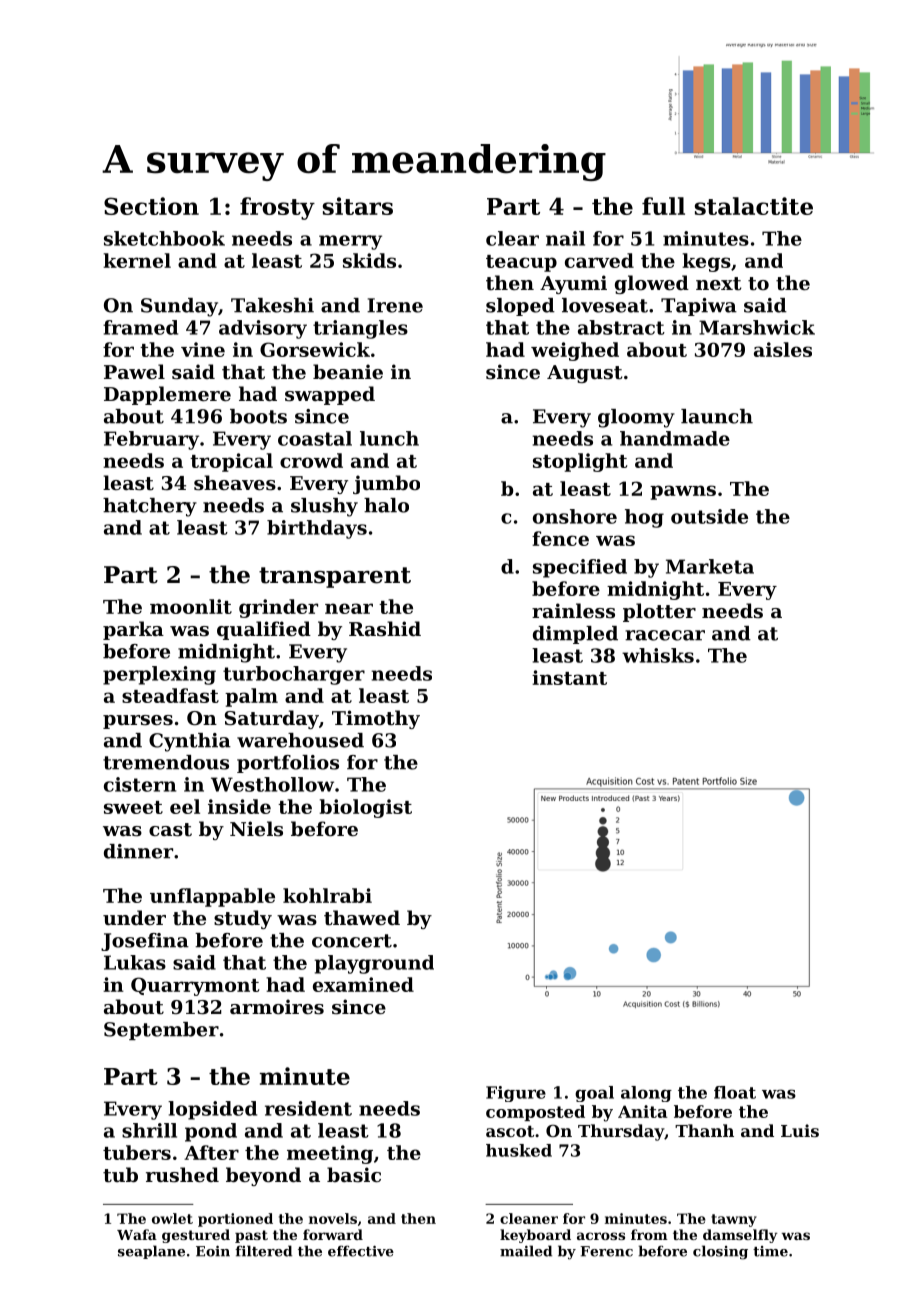 This screenshot has width=924, height=1314. What do you see at coordinates (140, 327) in the screenshot?
I see `framed` at bounding box center [140, 327].
